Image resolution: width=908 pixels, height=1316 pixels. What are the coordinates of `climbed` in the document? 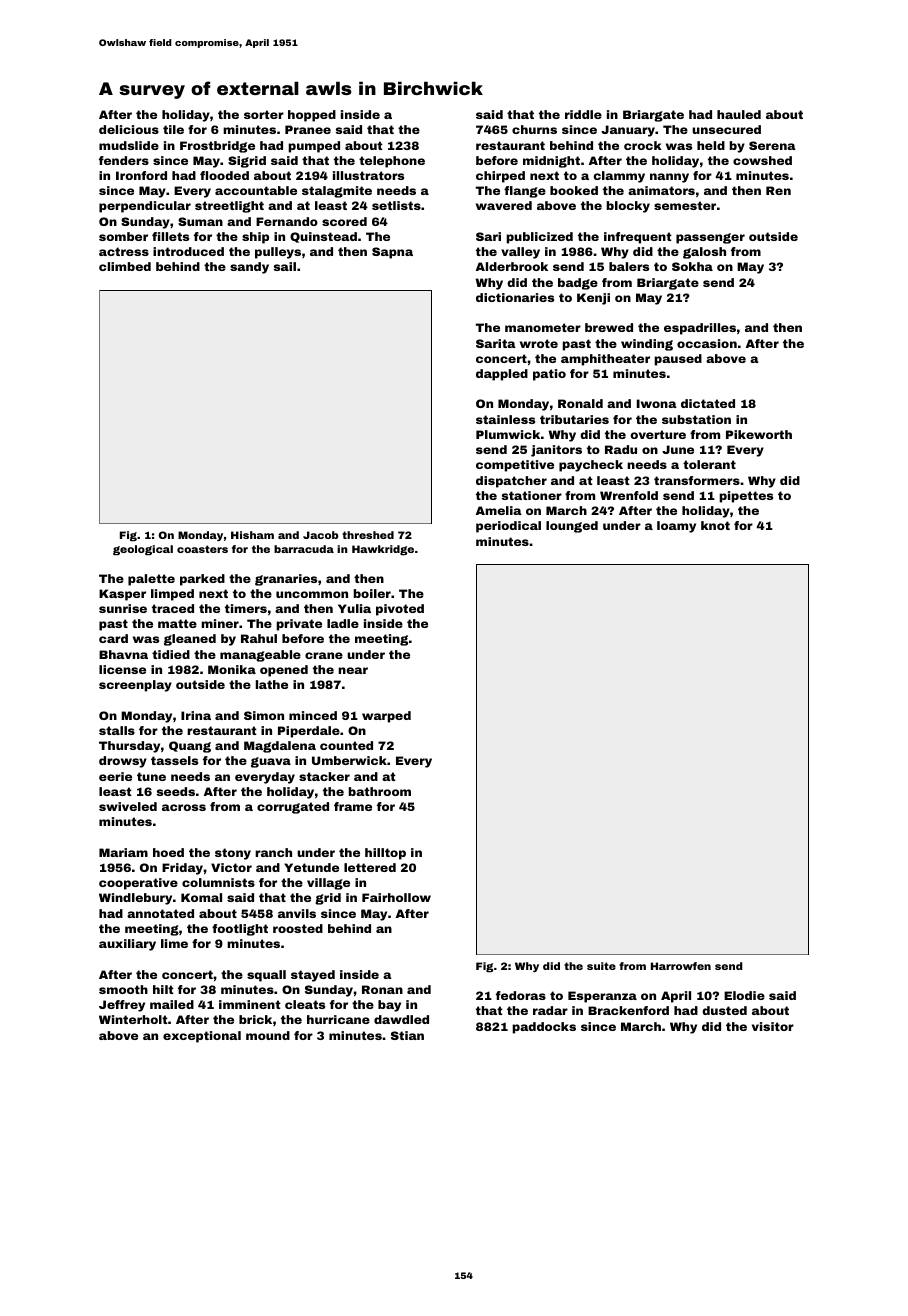 It's located at (125, 266).
